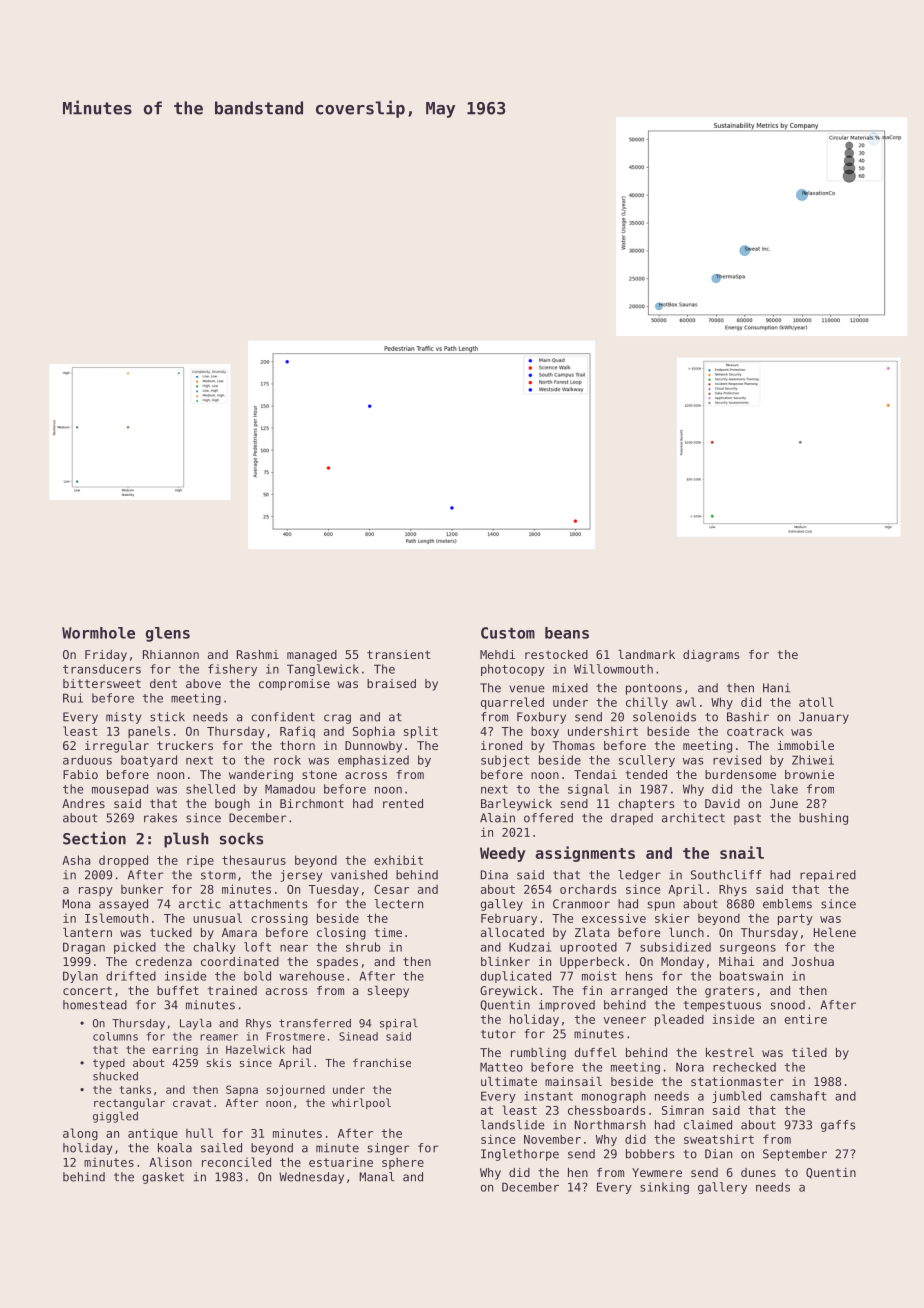 This image has height=1308, width=924. Describe the element at coordinates (708, 1125) in the image. I see `claimed` at that location.
